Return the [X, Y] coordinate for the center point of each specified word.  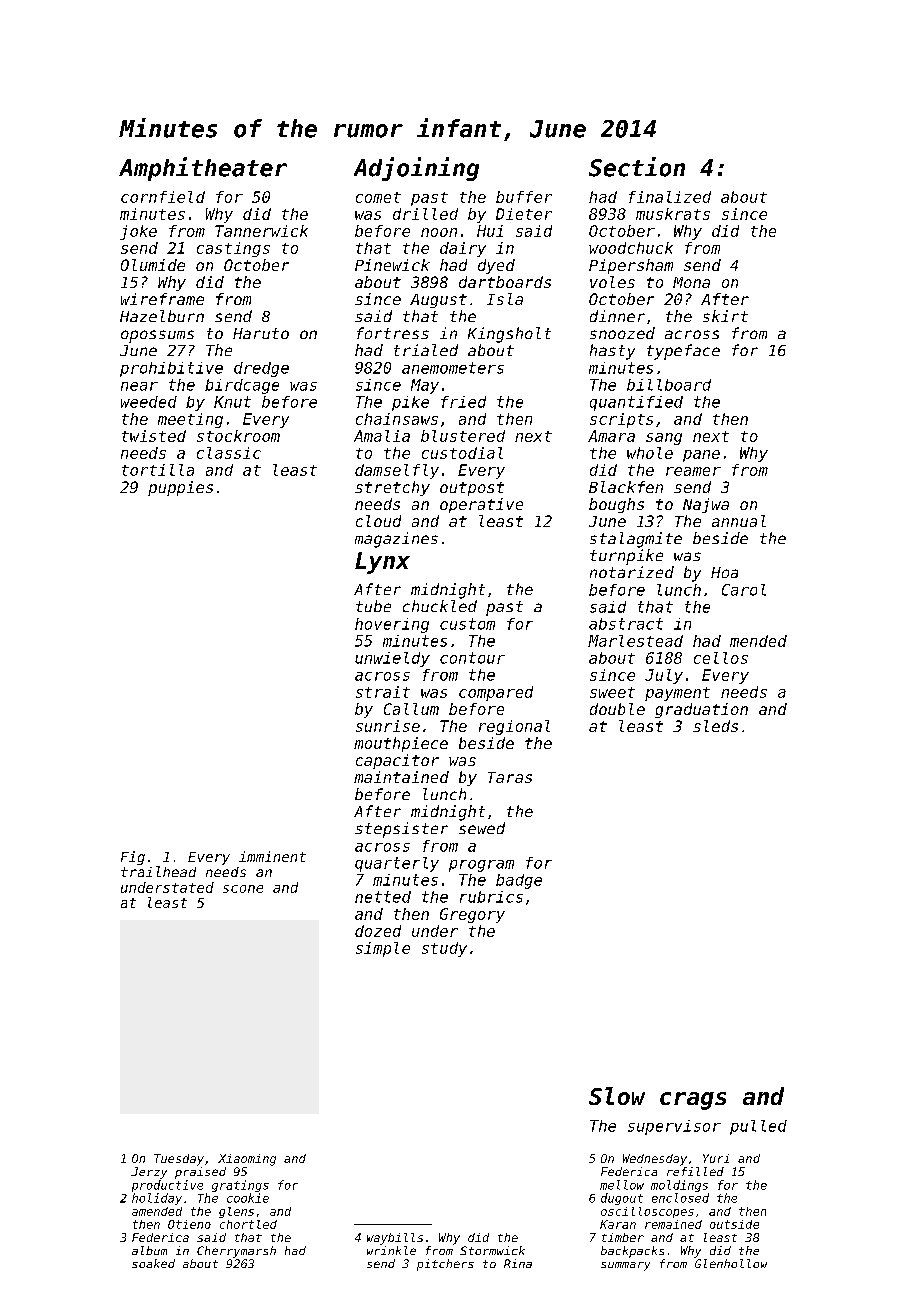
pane [701, 456]
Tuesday [179, 1160]
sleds [715, 726]
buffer [524, 197]
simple [383, 949]
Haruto [261, 333]
